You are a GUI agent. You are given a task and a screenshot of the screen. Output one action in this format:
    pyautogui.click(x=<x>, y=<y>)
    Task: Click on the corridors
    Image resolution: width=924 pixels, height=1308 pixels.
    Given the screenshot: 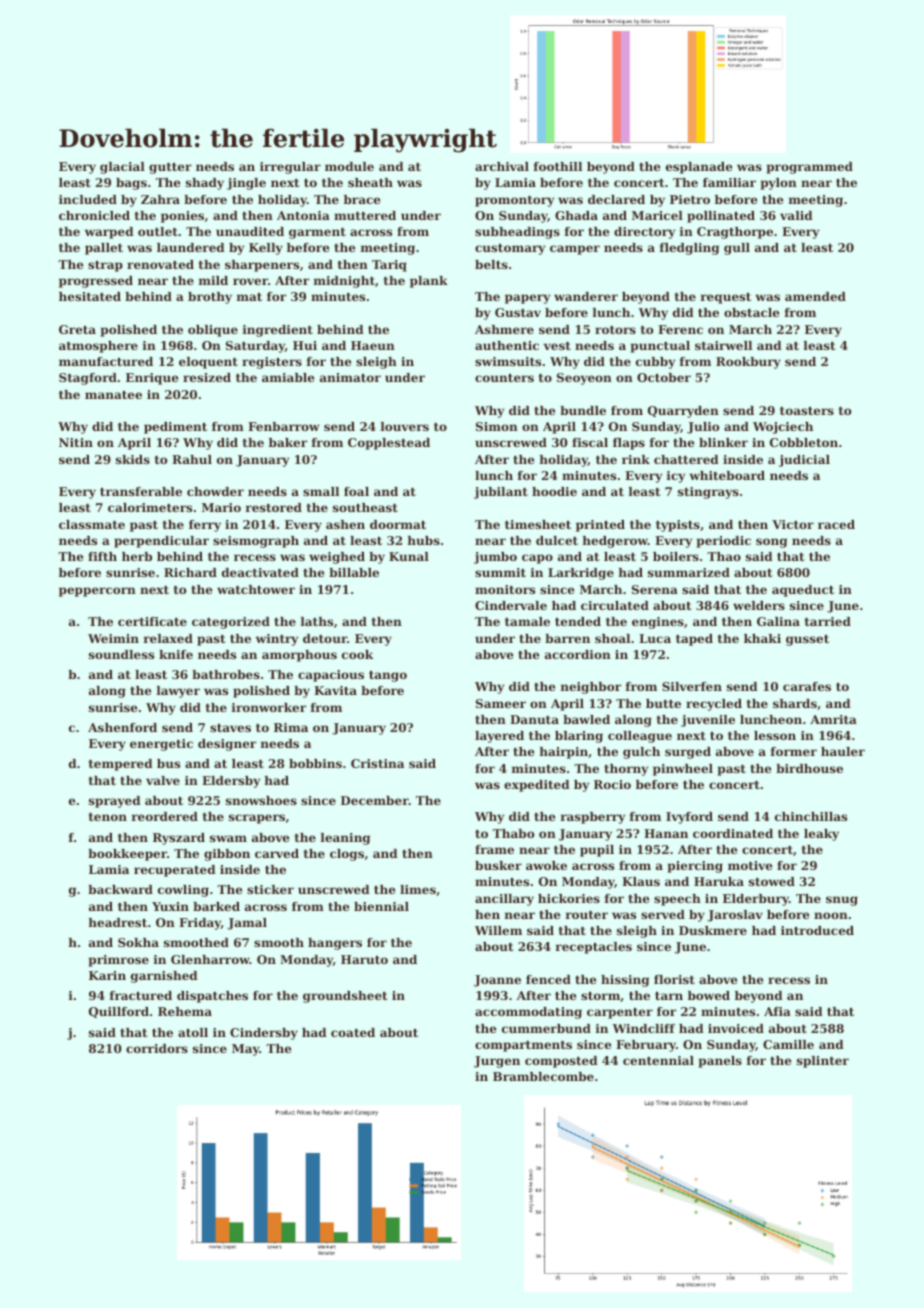 What is the action you would take?
    pyautogui.click(x=157, y=1048)
